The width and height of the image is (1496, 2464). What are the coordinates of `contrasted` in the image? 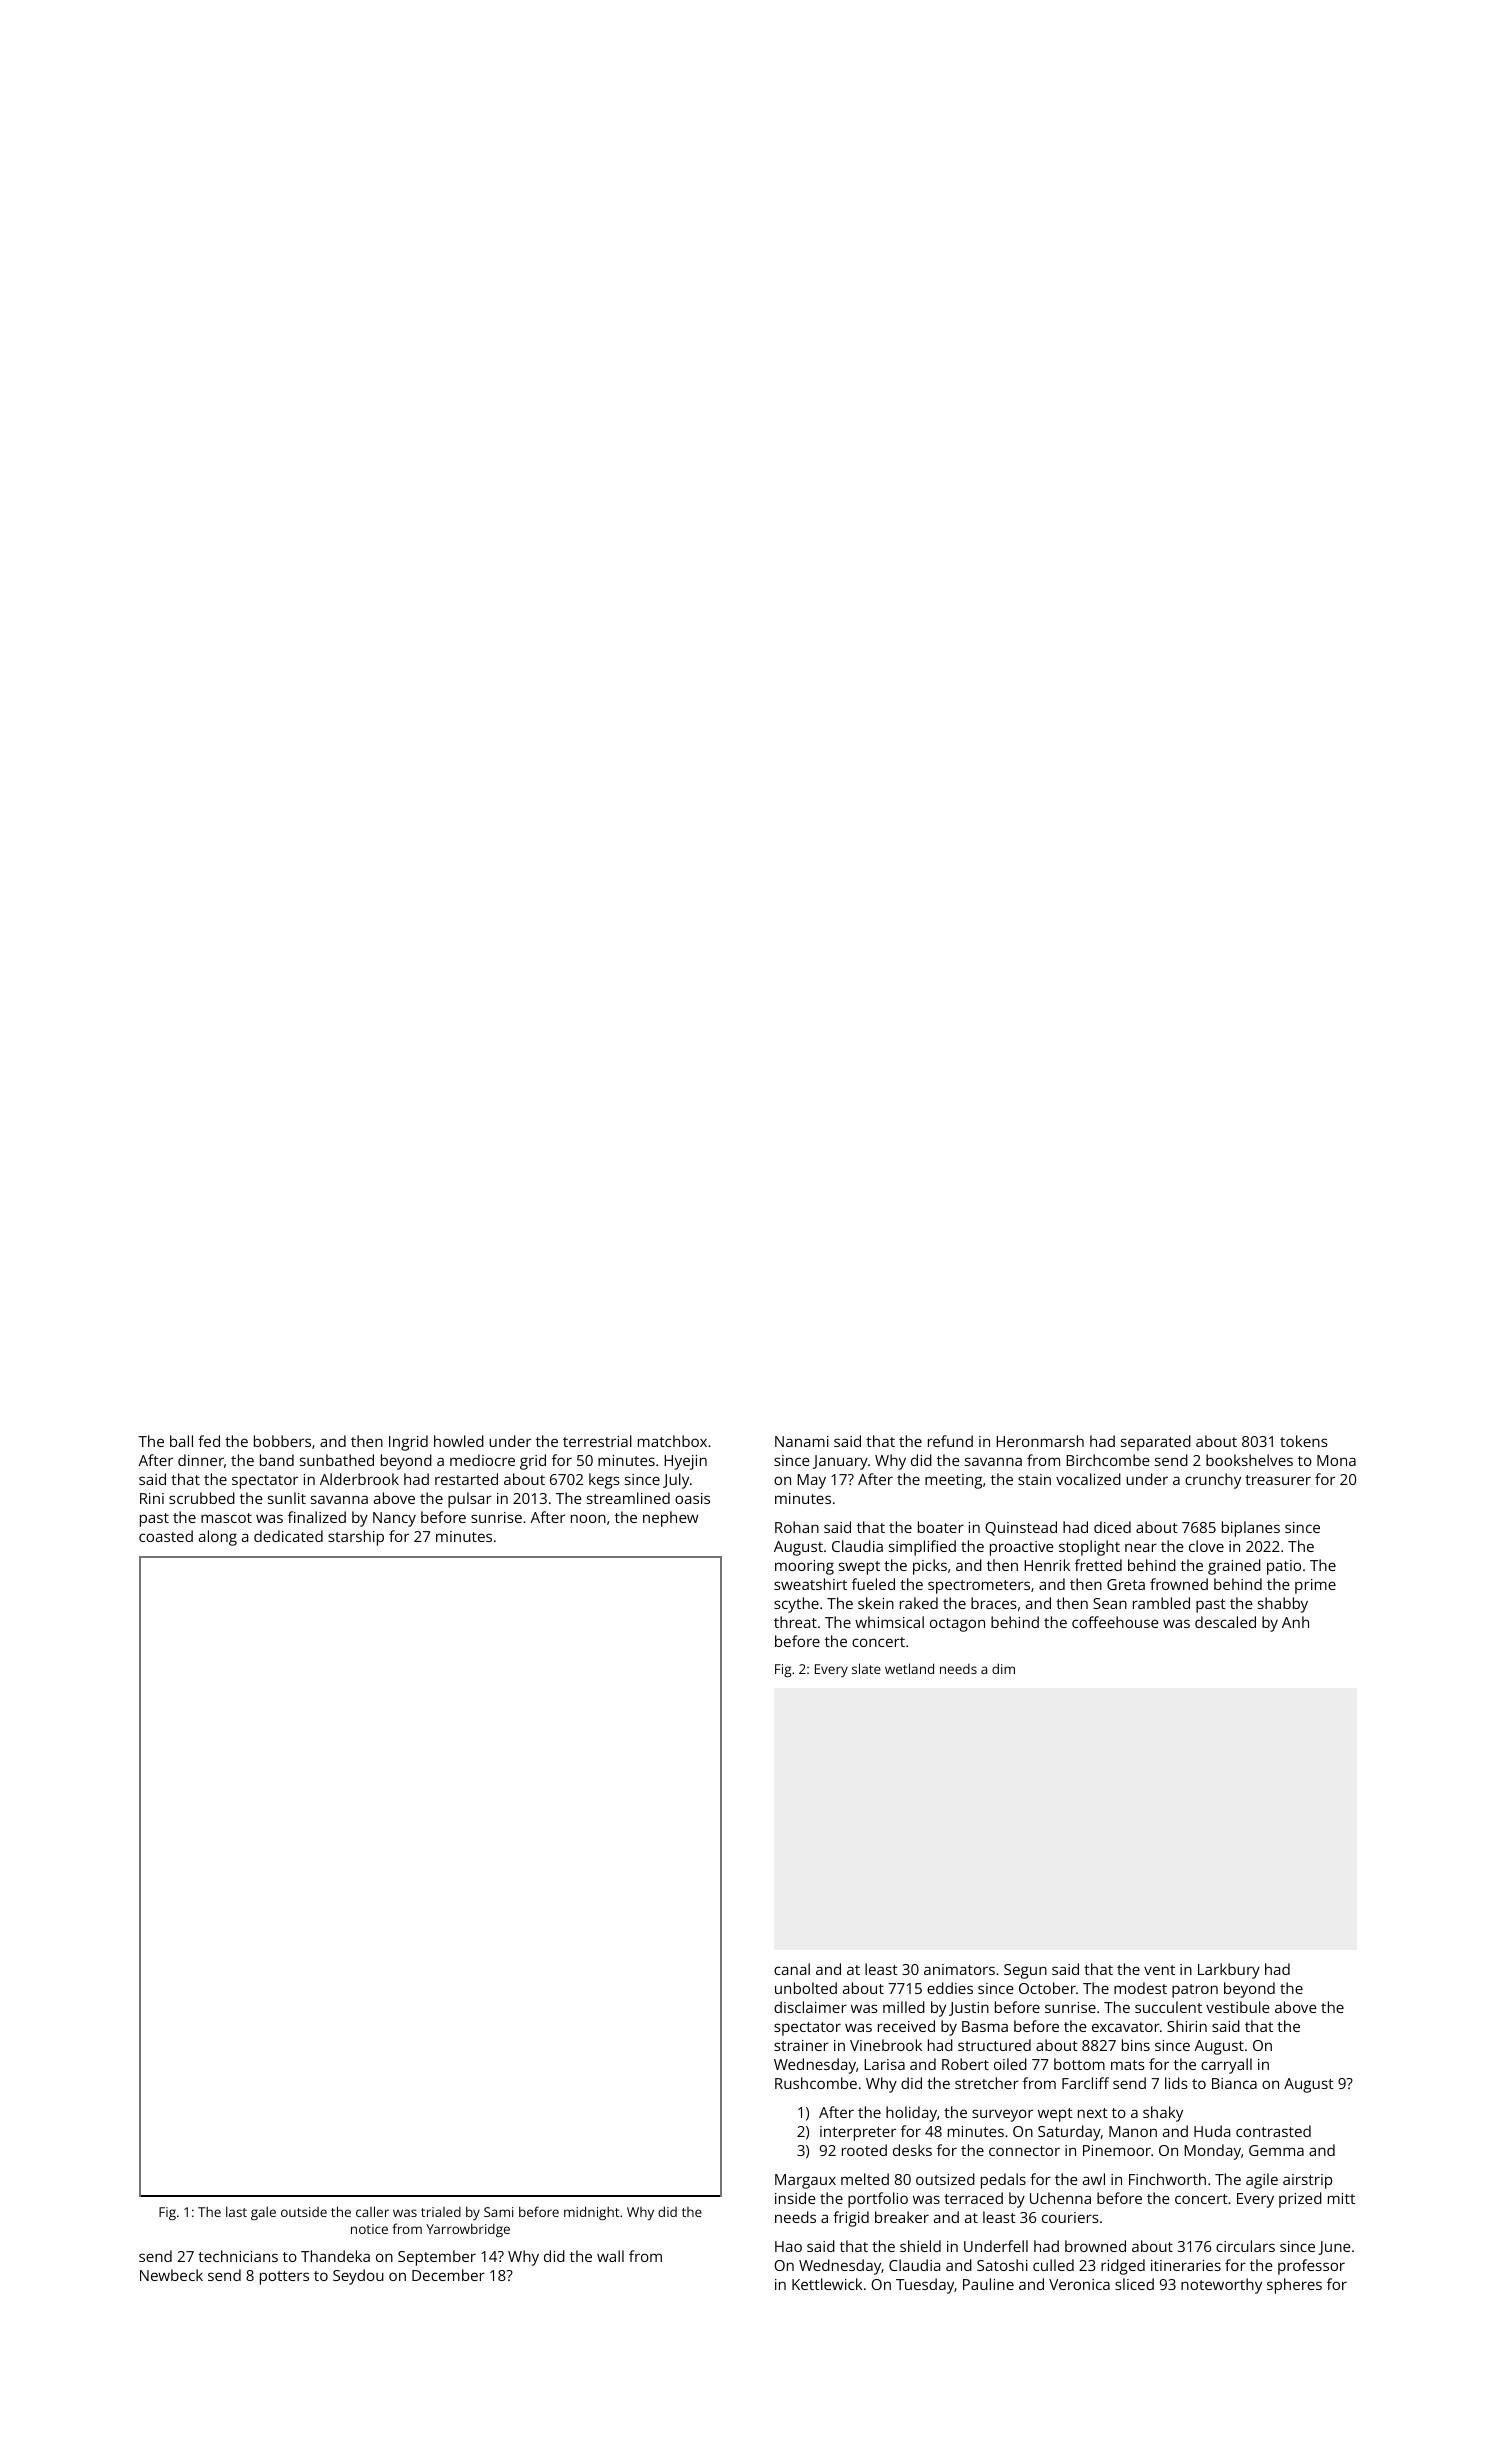 It's located at (1273, 2131).
